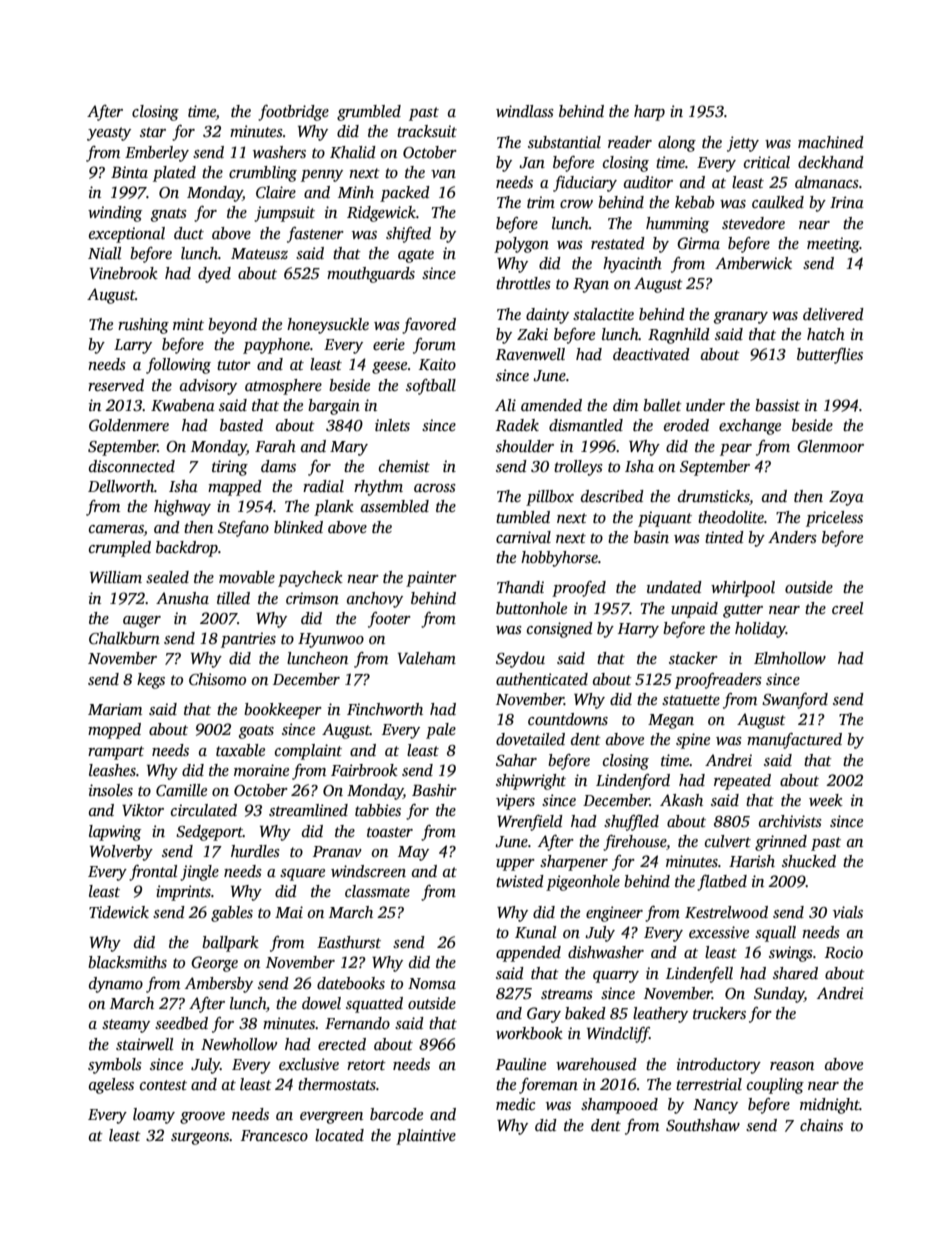 The width and height of the image is (952, 1233). What do you see at coordinates (426, 1137) in the image?
I see `plaintive` at bounding box center [426, 1137].
